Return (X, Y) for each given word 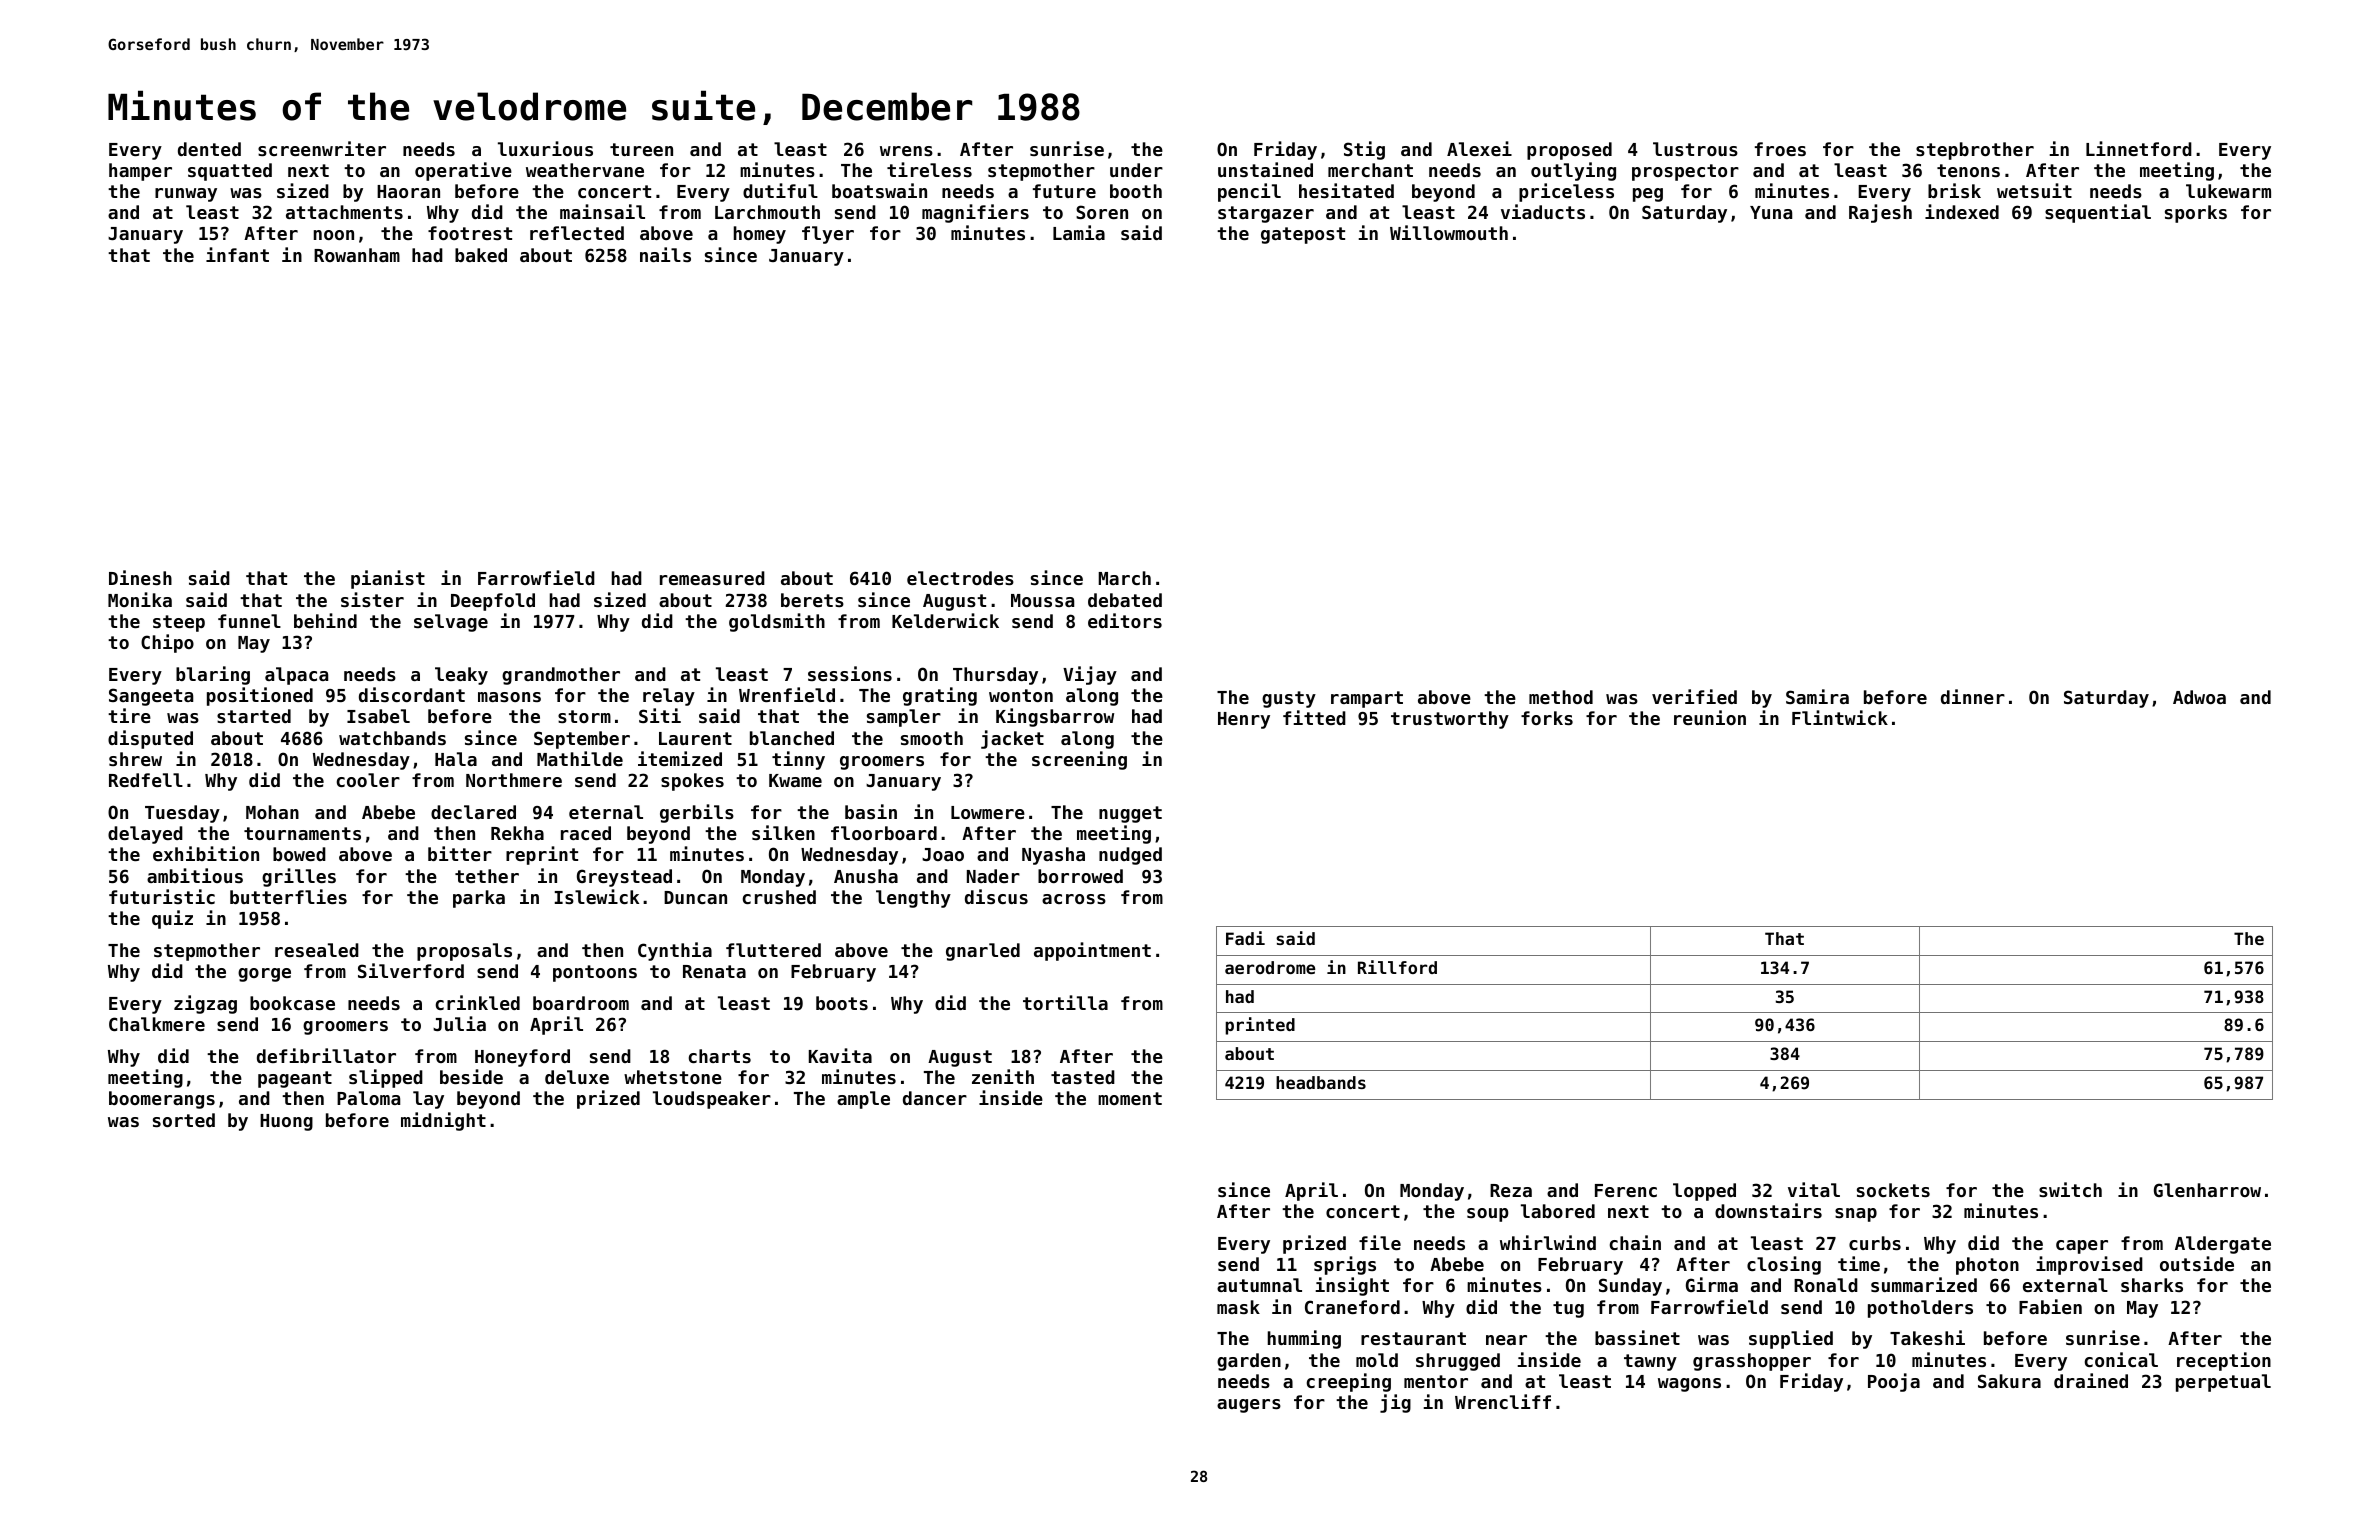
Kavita (840, 1055)
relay (669, 697)
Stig (1364, 150)
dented (209, 149)
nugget (1130, 814)
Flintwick (1840, 717)
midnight (443, 1121)
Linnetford (2139, 148)
